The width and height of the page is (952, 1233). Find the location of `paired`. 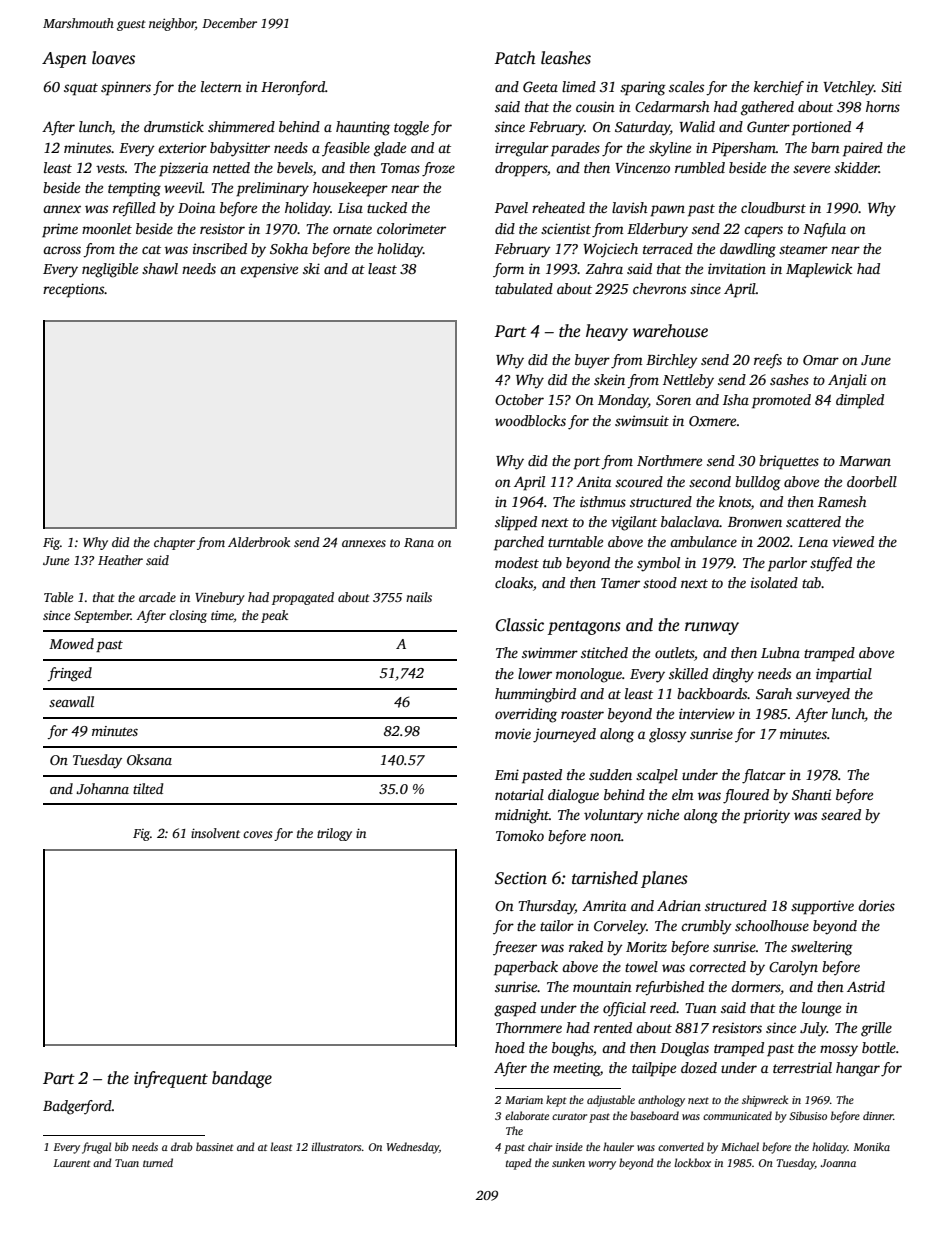

paired is located at coordinates (863, 149).
